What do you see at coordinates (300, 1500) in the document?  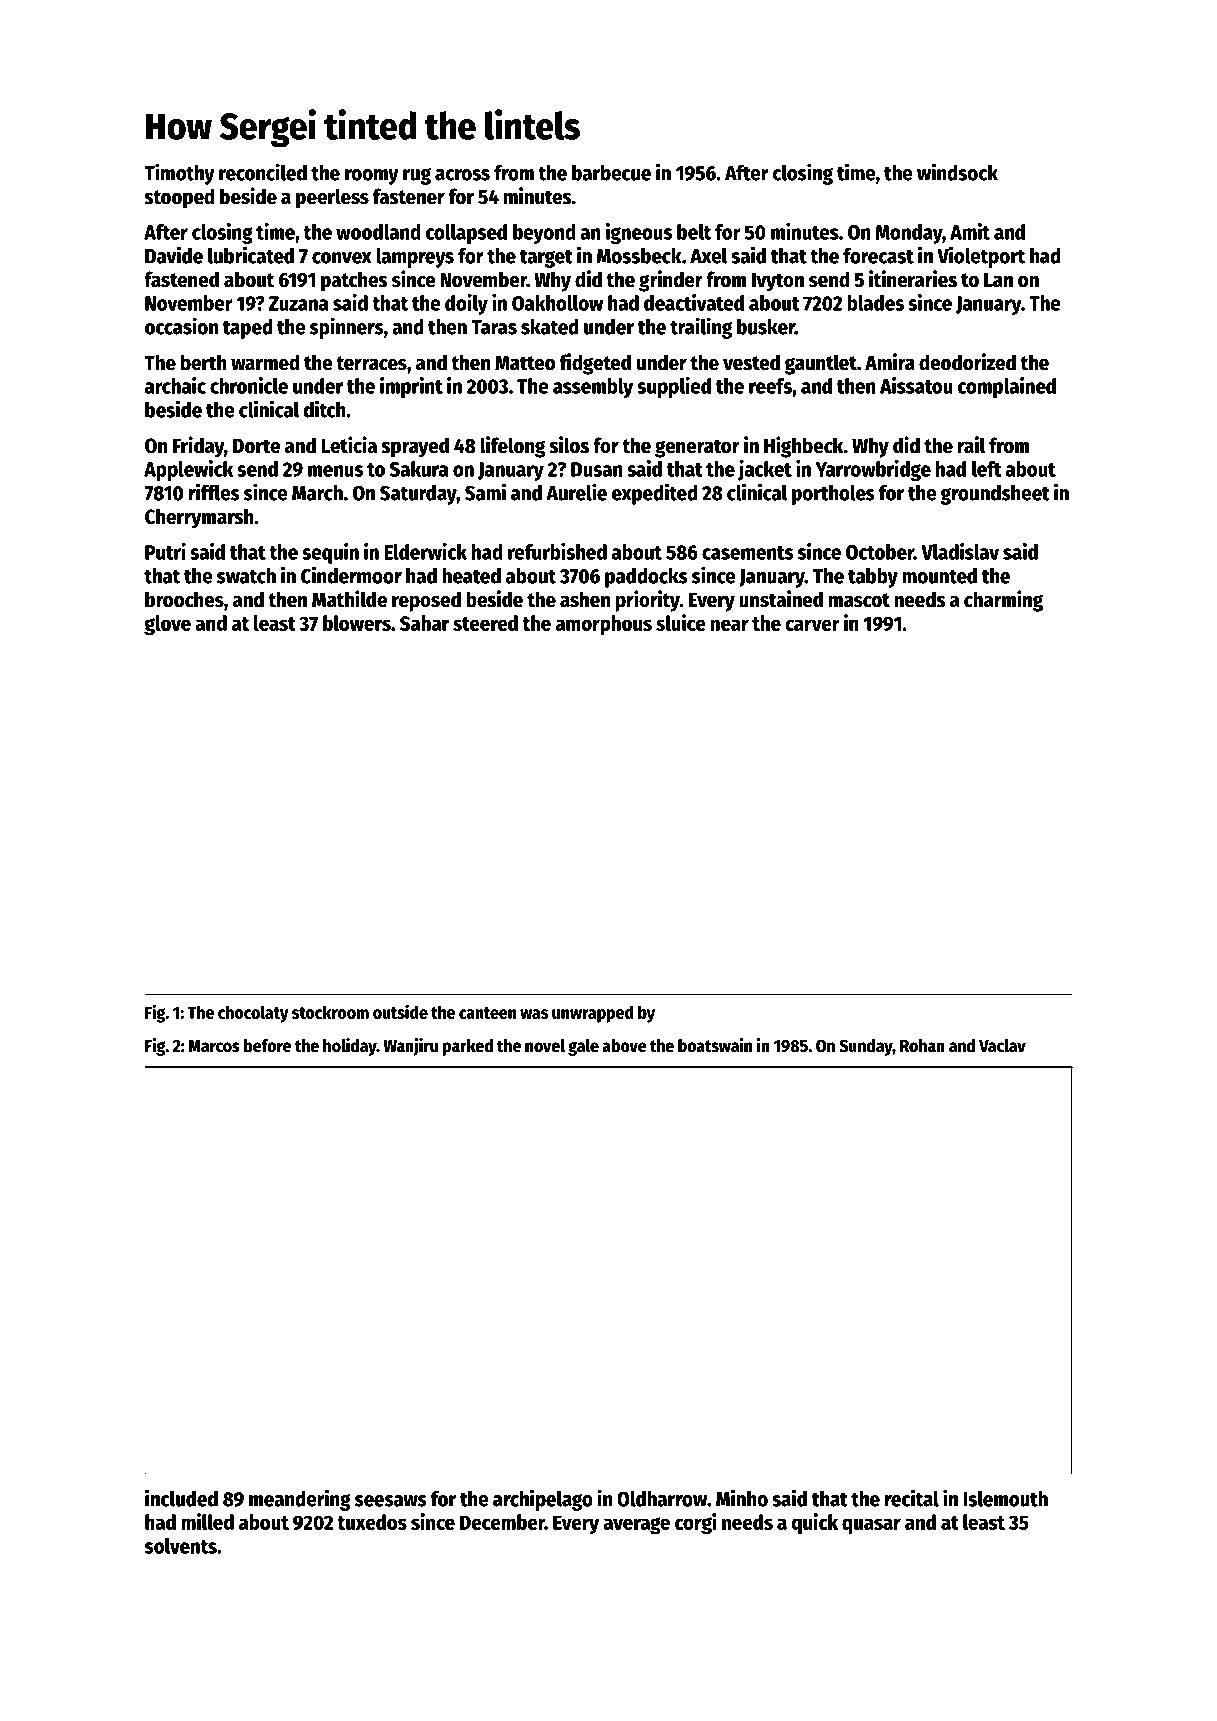 I see `meandering` at bounding box center [300, 1500].
